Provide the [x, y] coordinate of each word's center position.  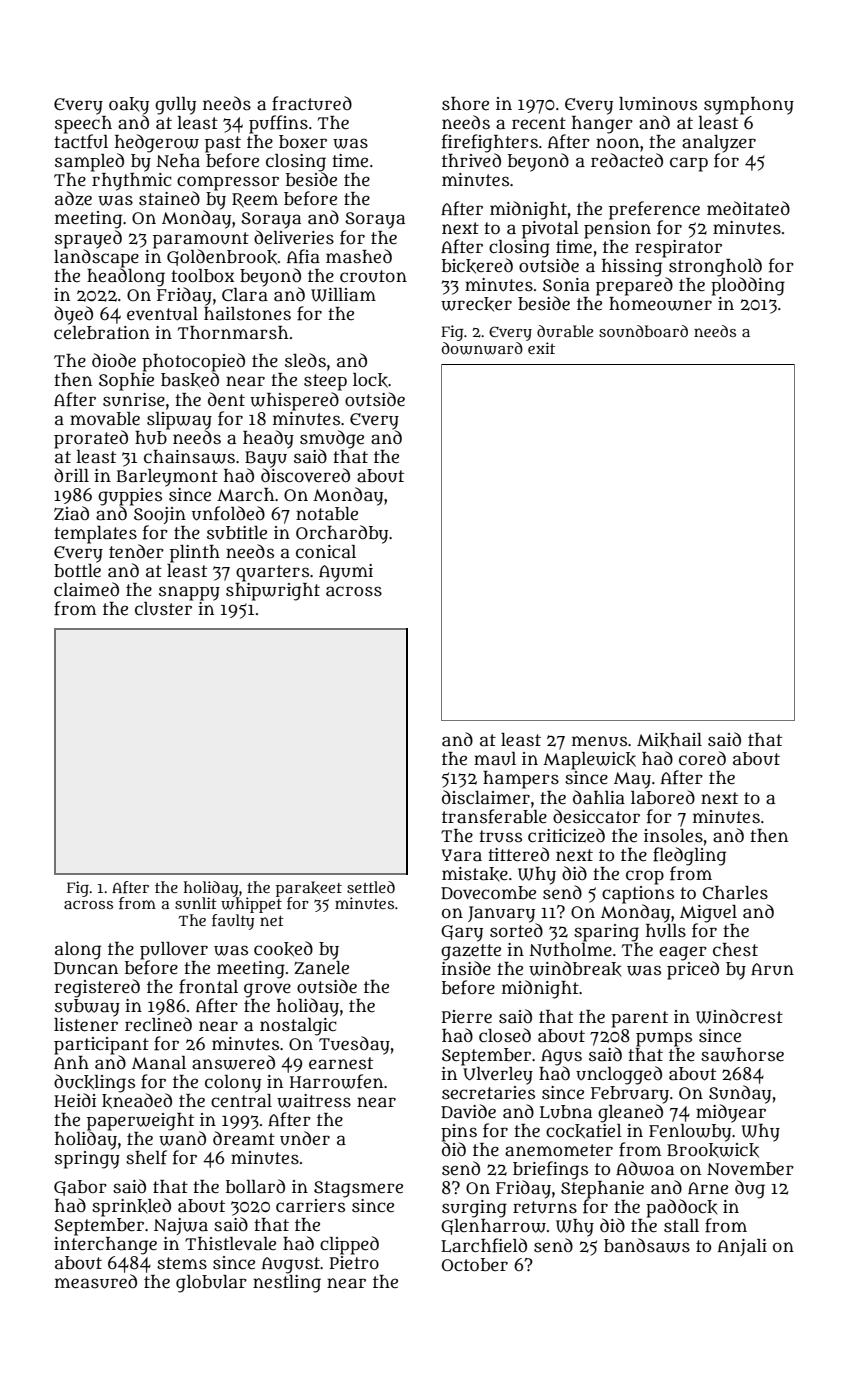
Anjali [742, 1247]
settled [371, 887]
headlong [126, 277]
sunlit [196, 903]
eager [683, 953]
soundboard [643, 331]
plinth [195, 554]
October [475, 1265]
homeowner [660, 304]
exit [541, 348]
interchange [105, 1246]
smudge [332, 439]
